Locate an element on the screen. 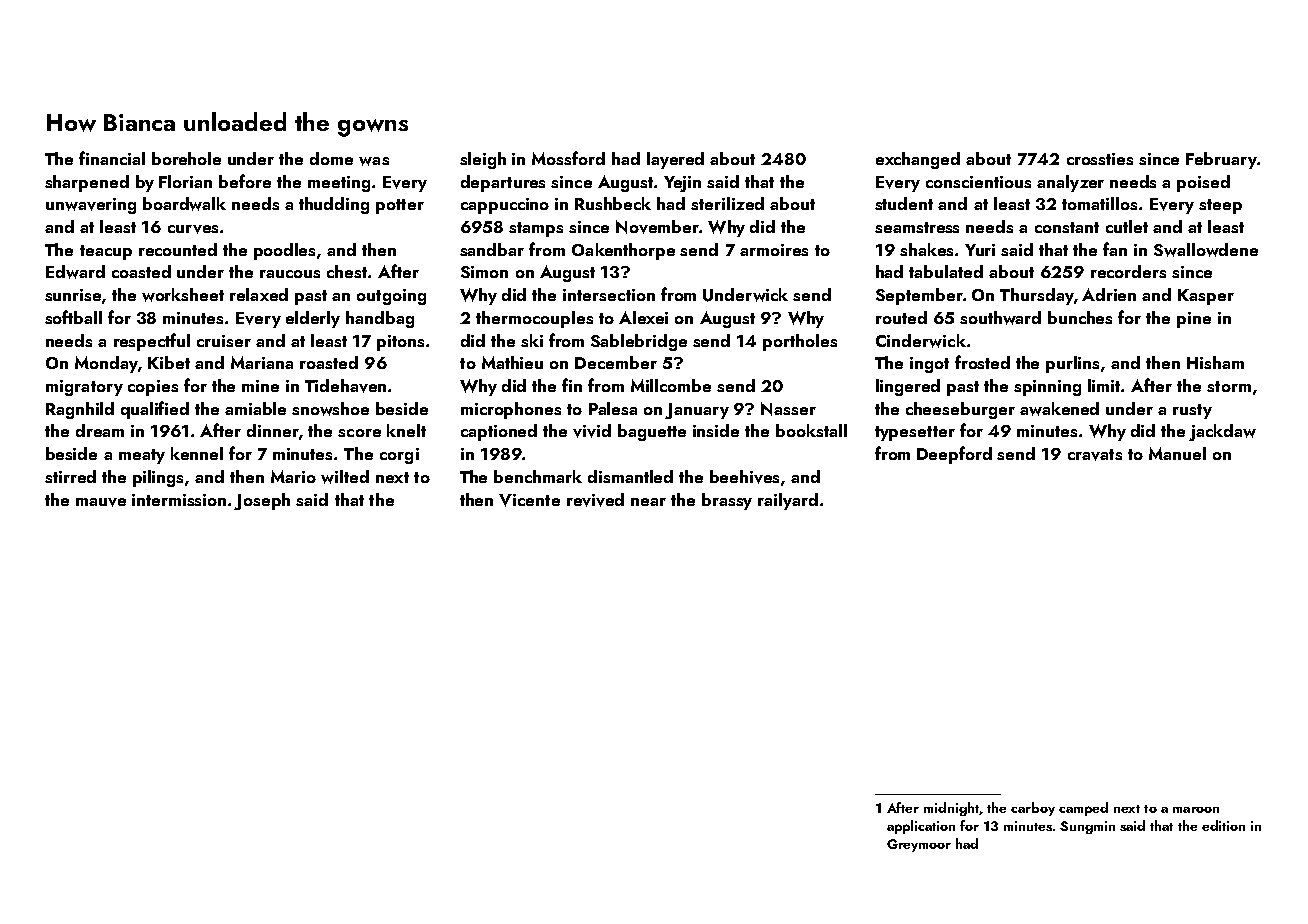 The height and width of the screenshot is (924, 1308). crossties is located at coordinates (1100, 159).
